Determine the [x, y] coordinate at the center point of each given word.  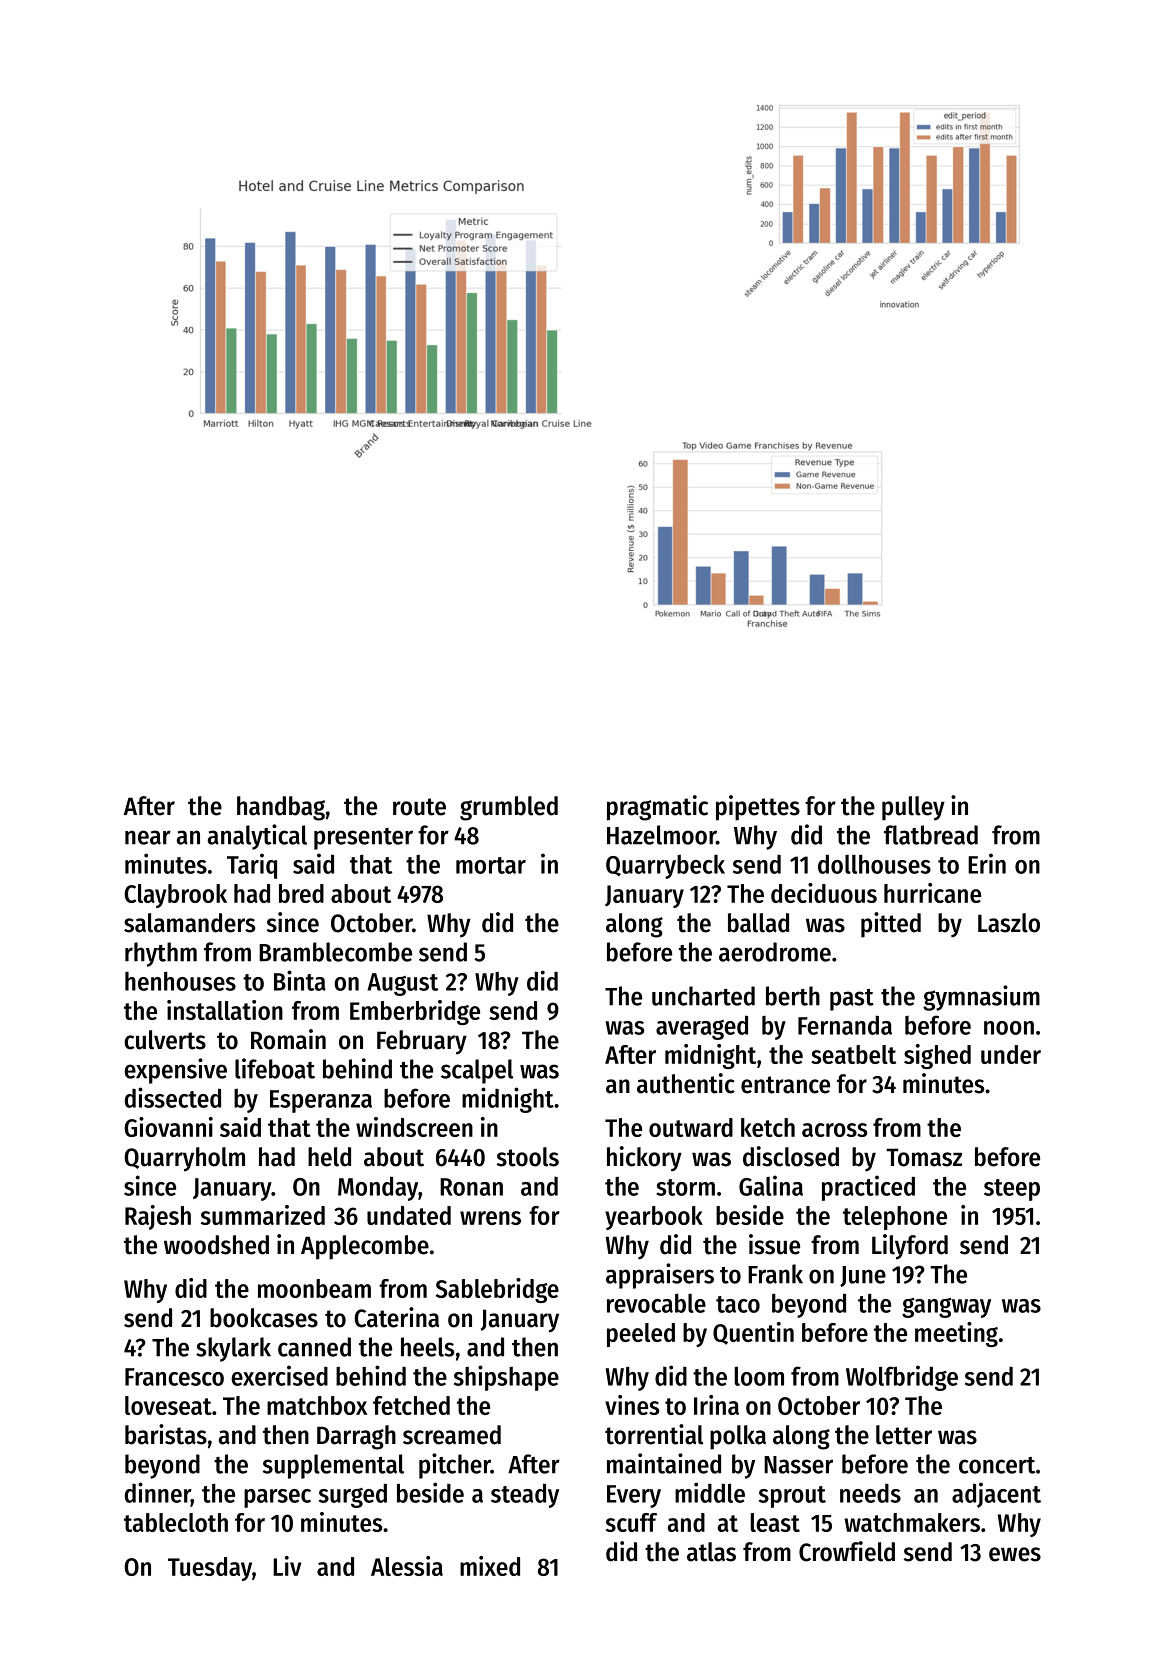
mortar [491, 865]
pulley [913, 808]
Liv [287, 1566]
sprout [792, 1497]
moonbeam [314, 1288]
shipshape [506, 1378]
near [148, 837]
